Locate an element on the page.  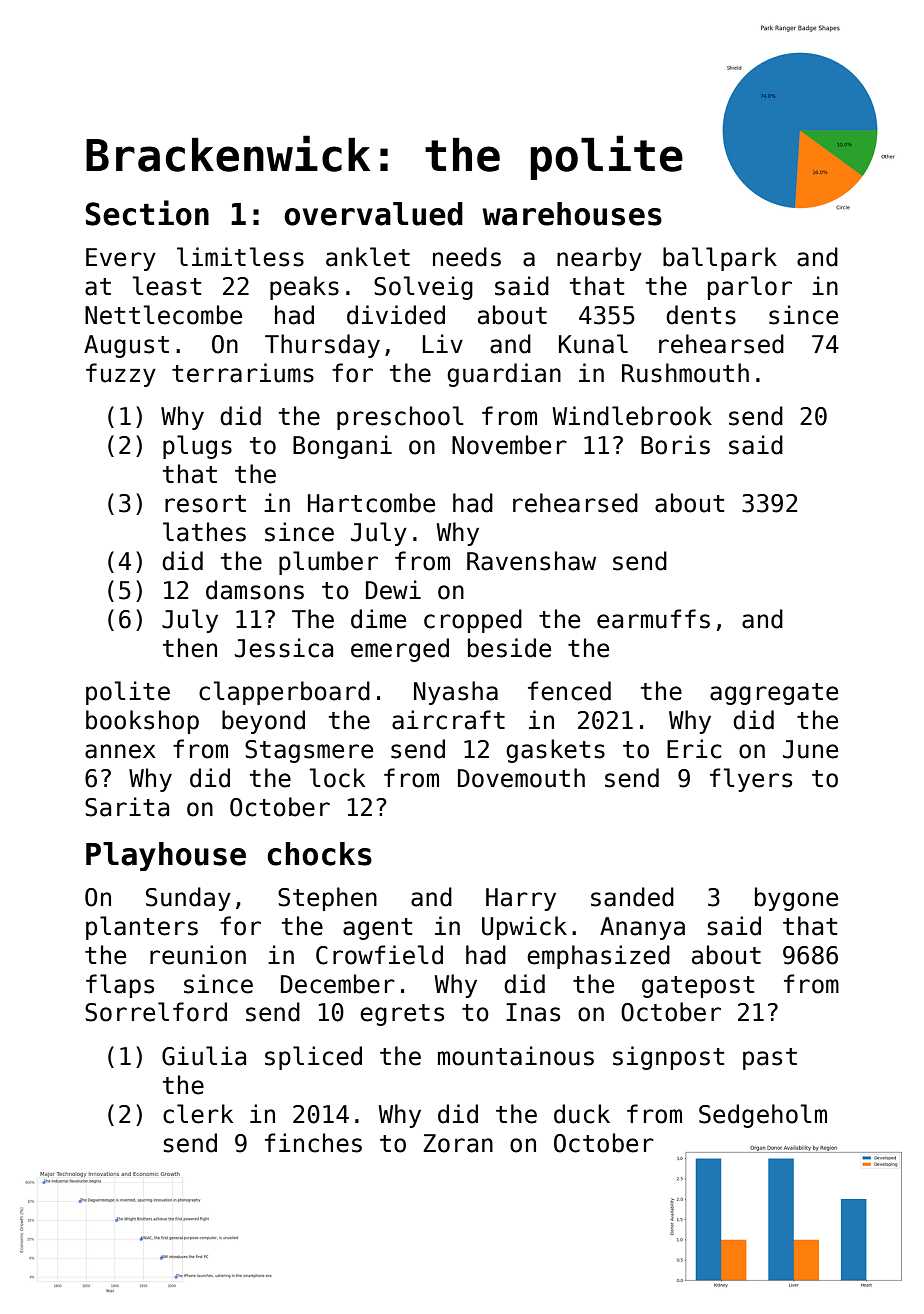
Section is located at coordinates (147, 213).
